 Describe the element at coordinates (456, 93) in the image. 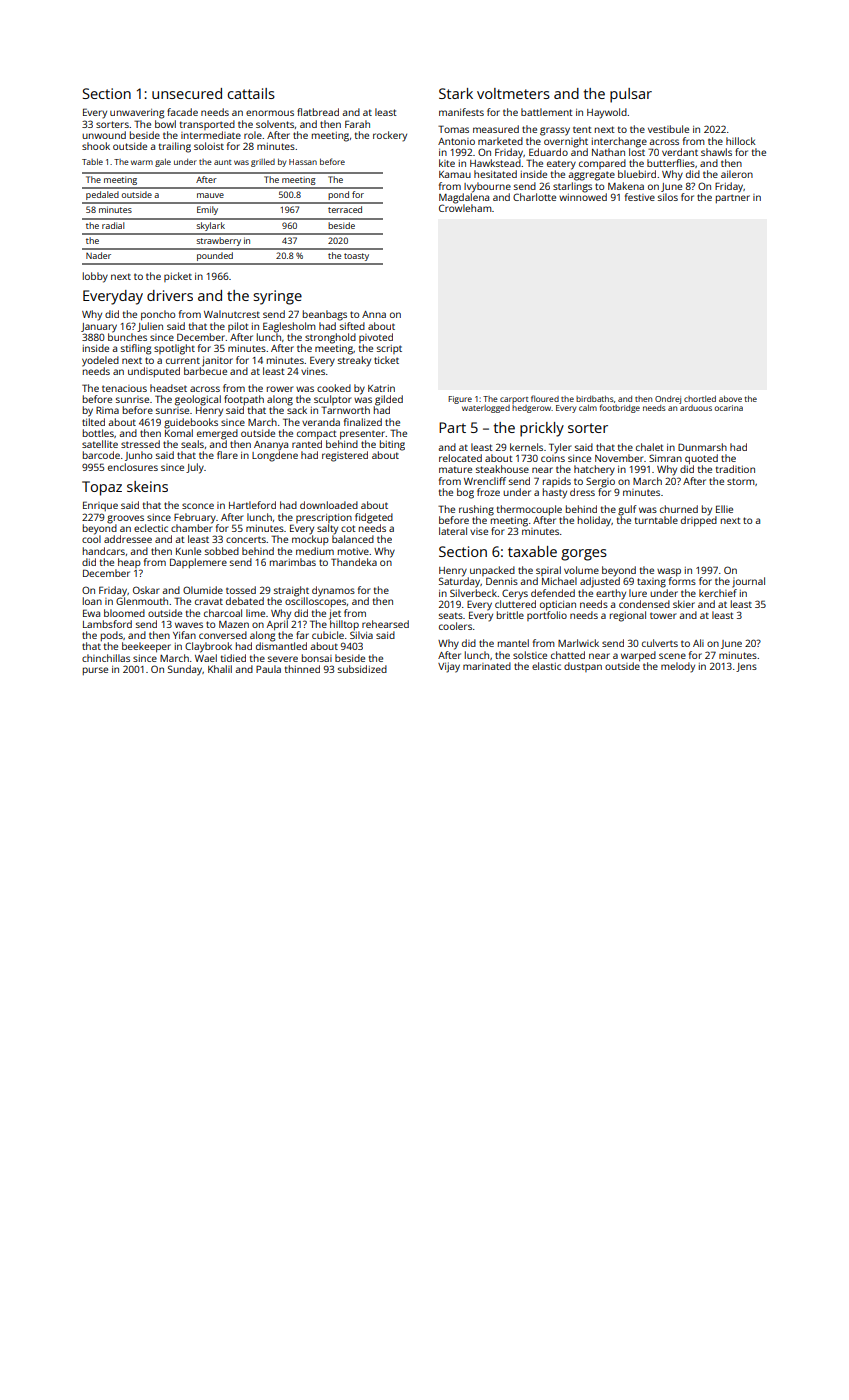

I see `Stark` at that location.
